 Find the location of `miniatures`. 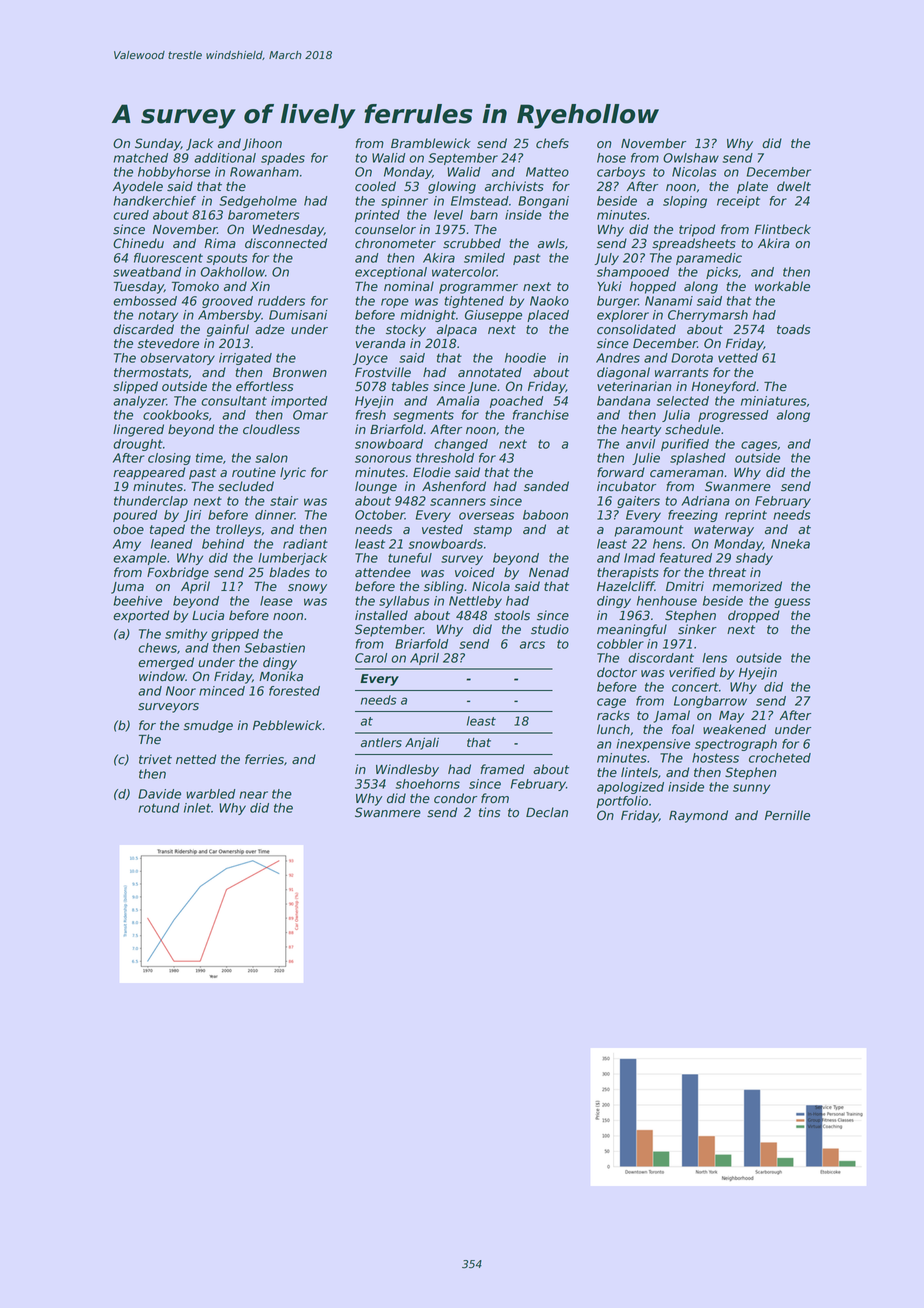

miniatures is located at coordinates (774, 401).
